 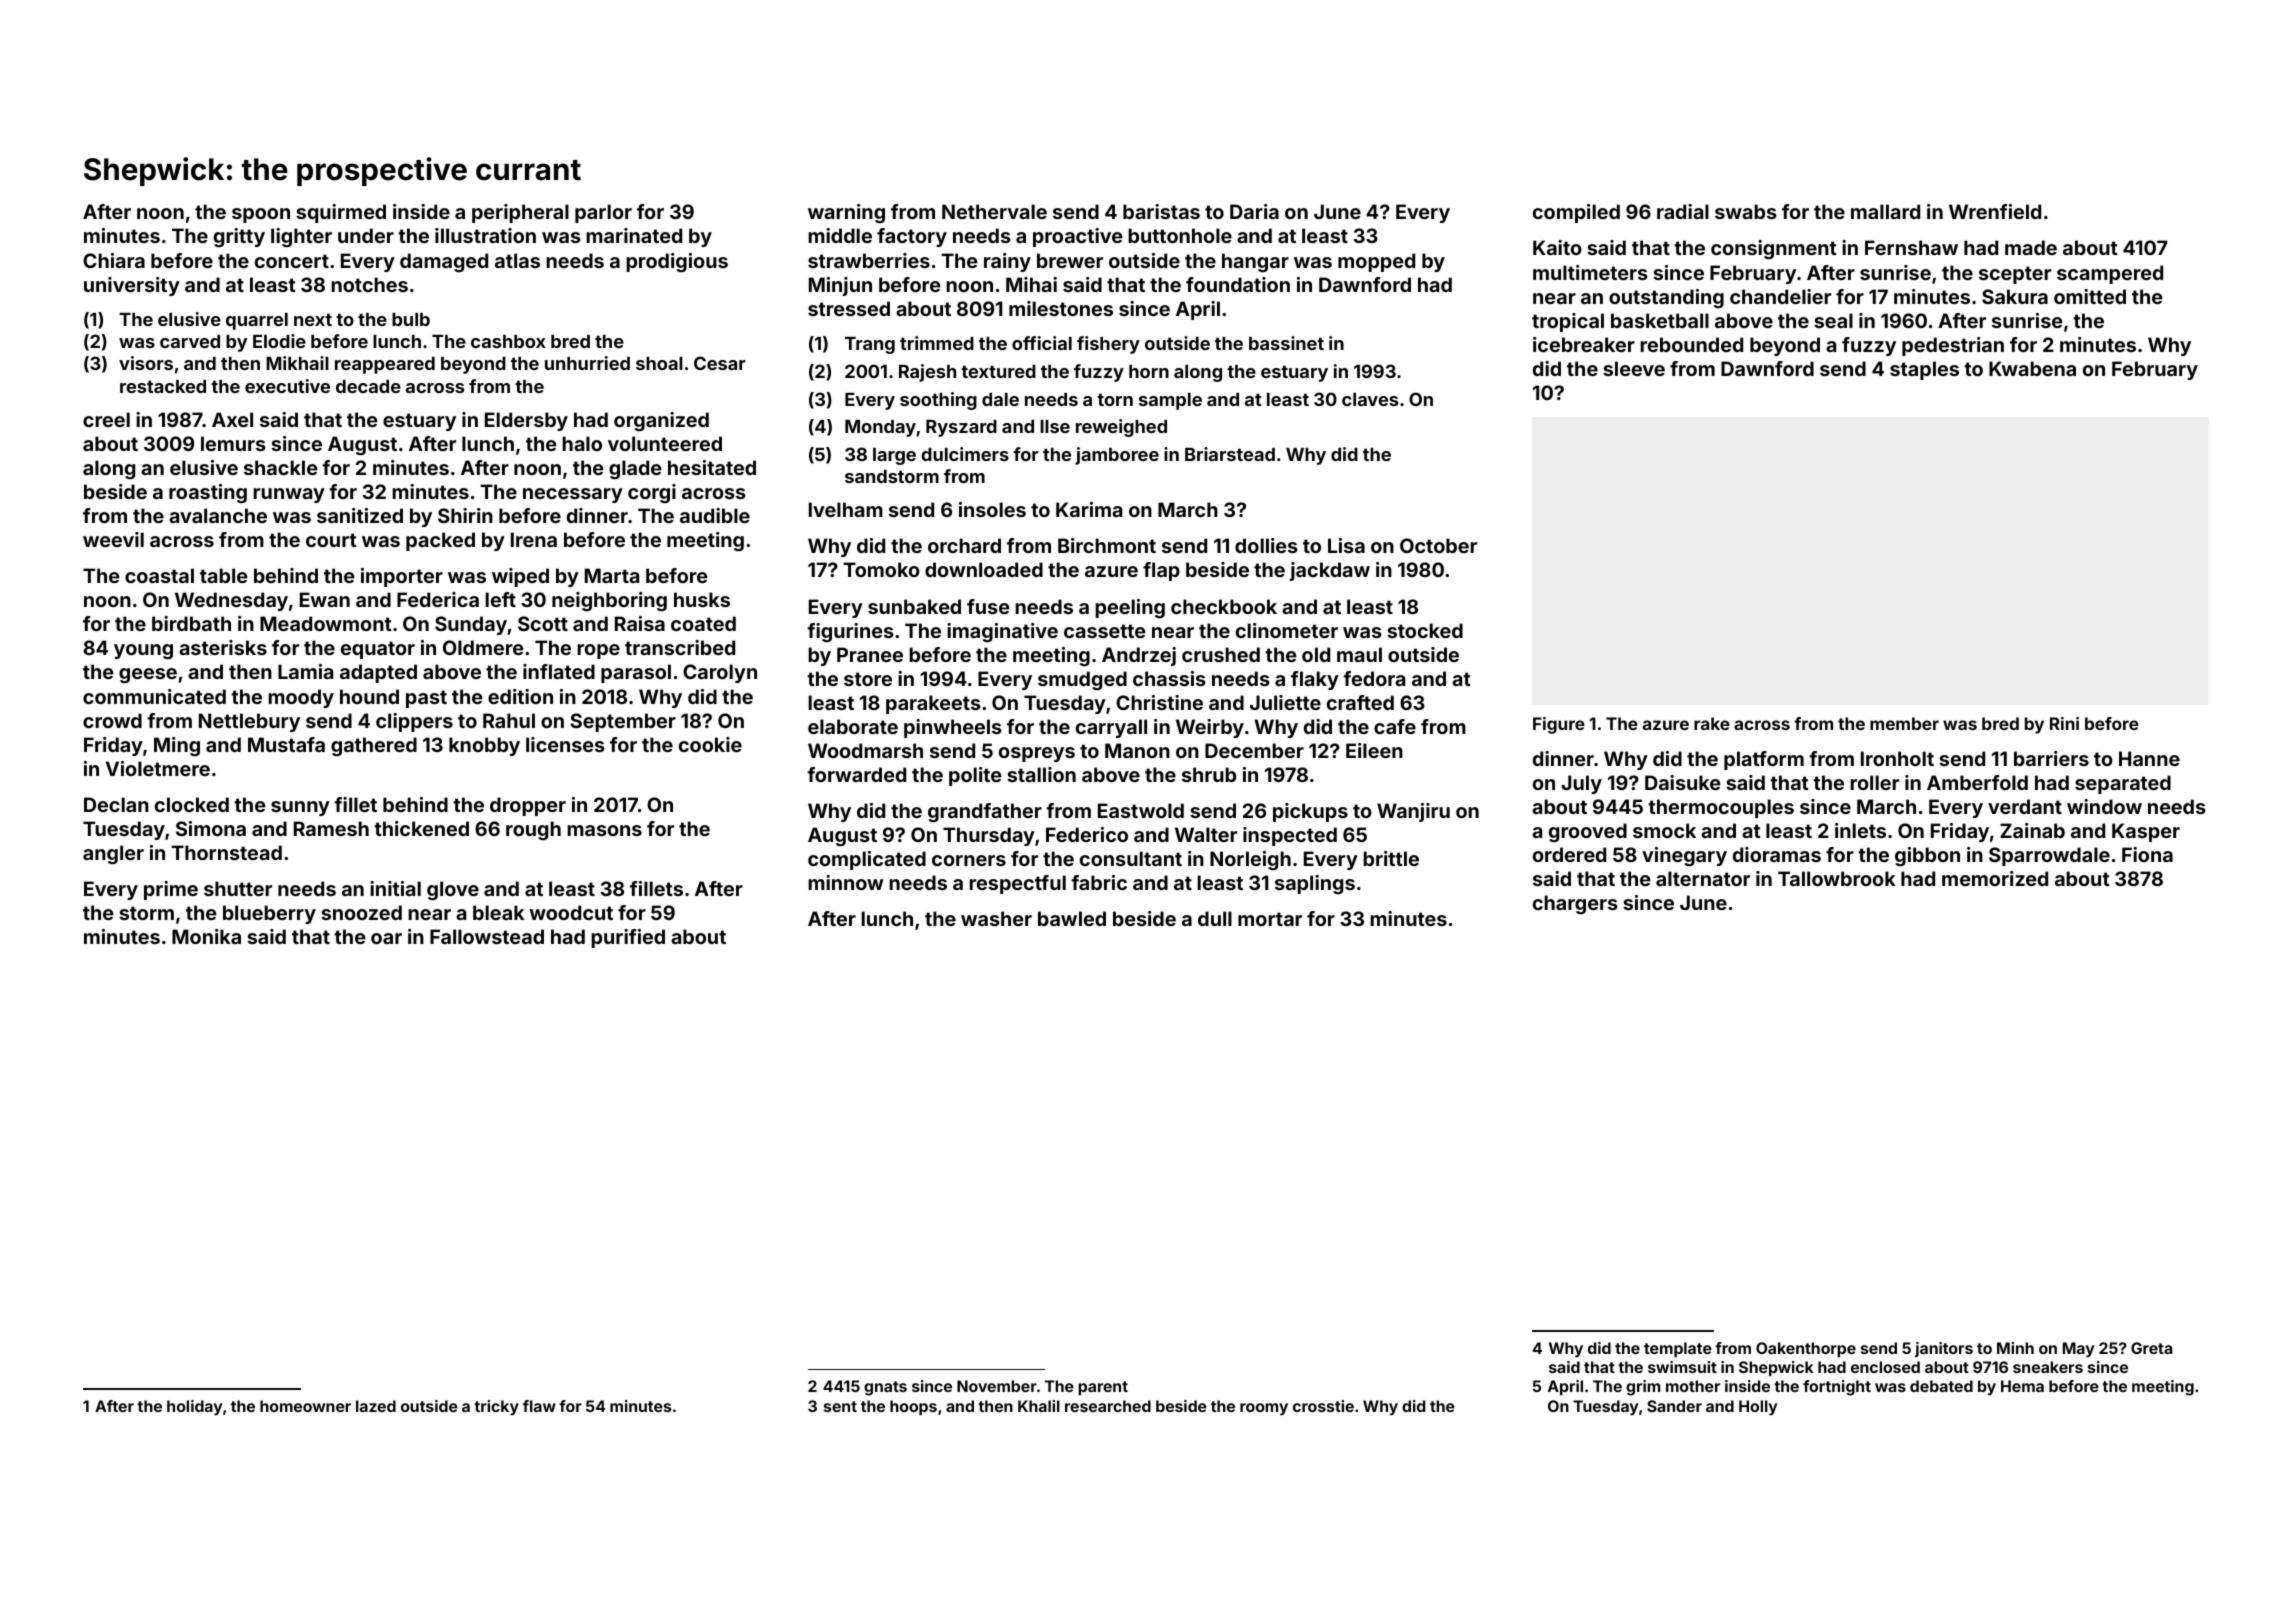 I want to click on staples, so click(x=1924, y=370).
